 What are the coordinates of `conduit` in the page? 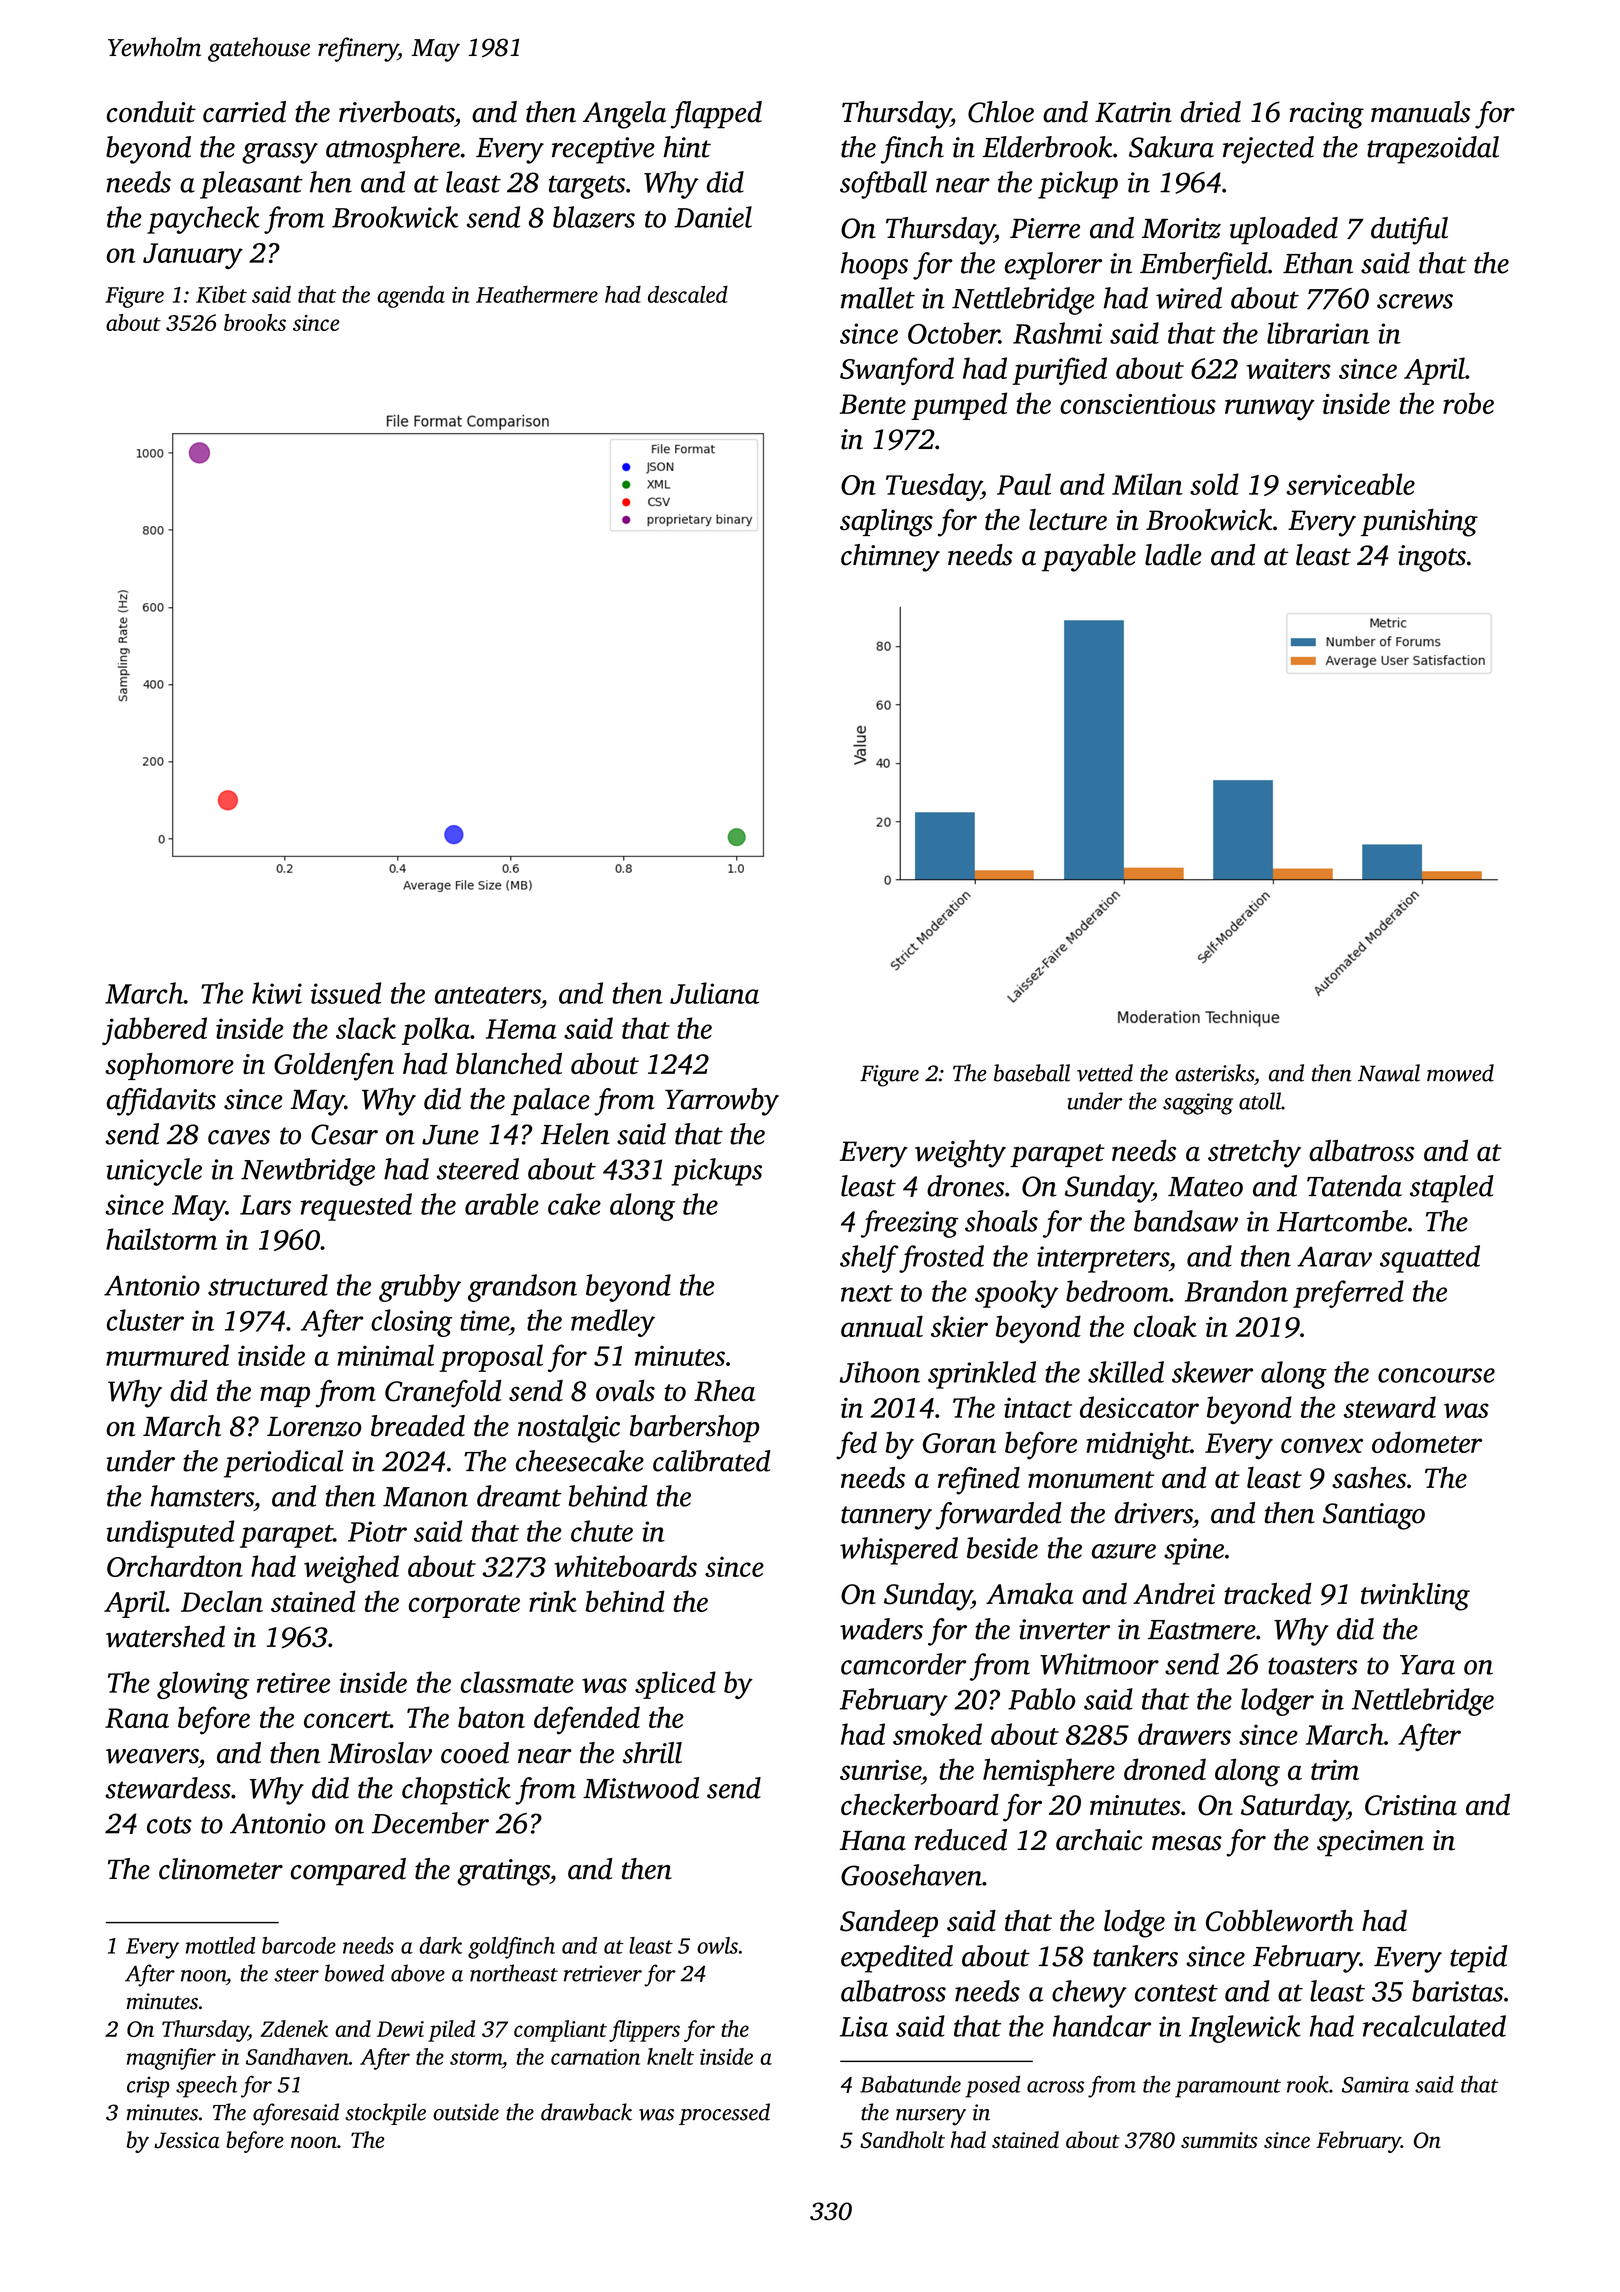 It's located at (151, 112).
